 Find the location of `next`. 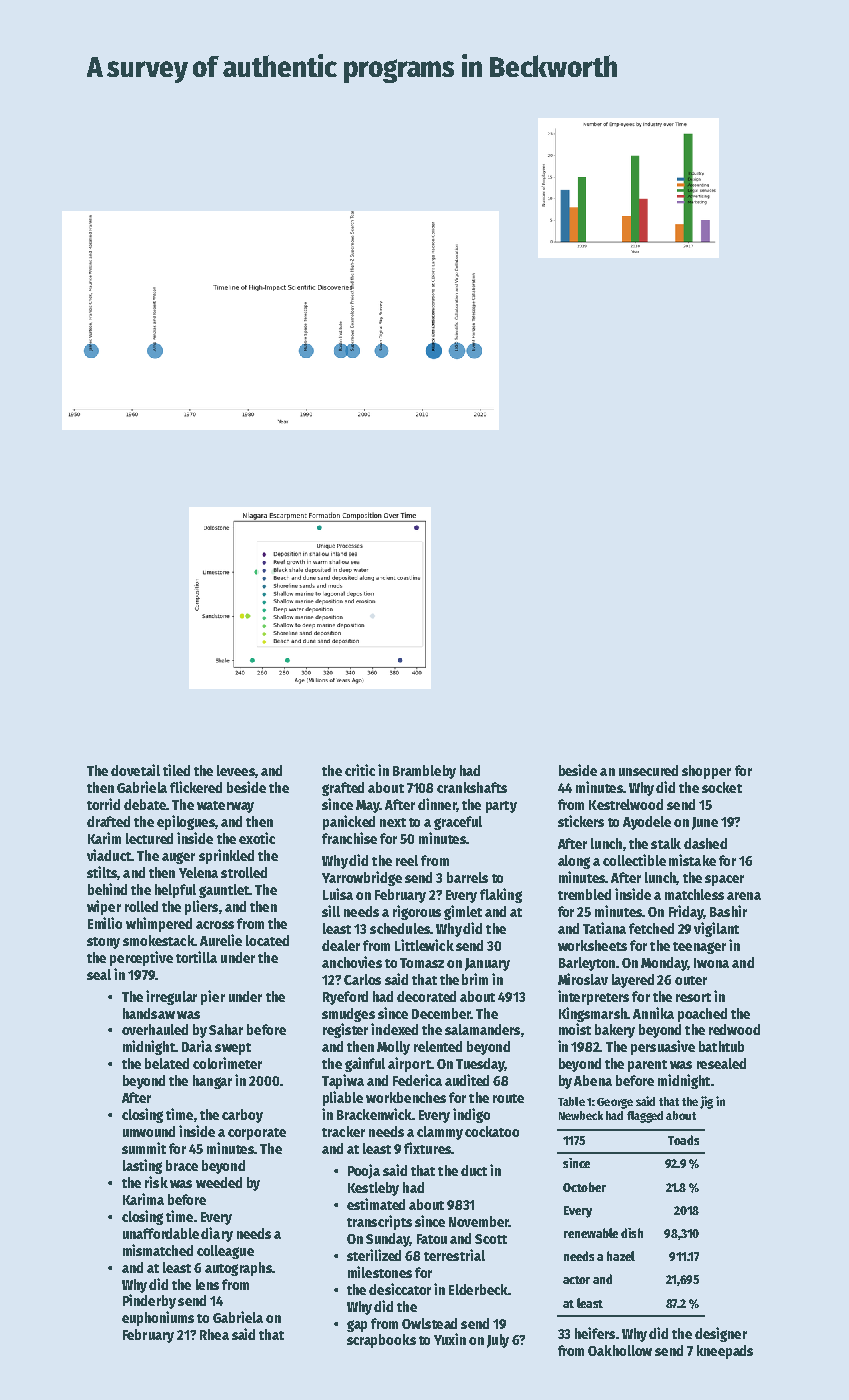

next is located at coordinates (393, 822).
